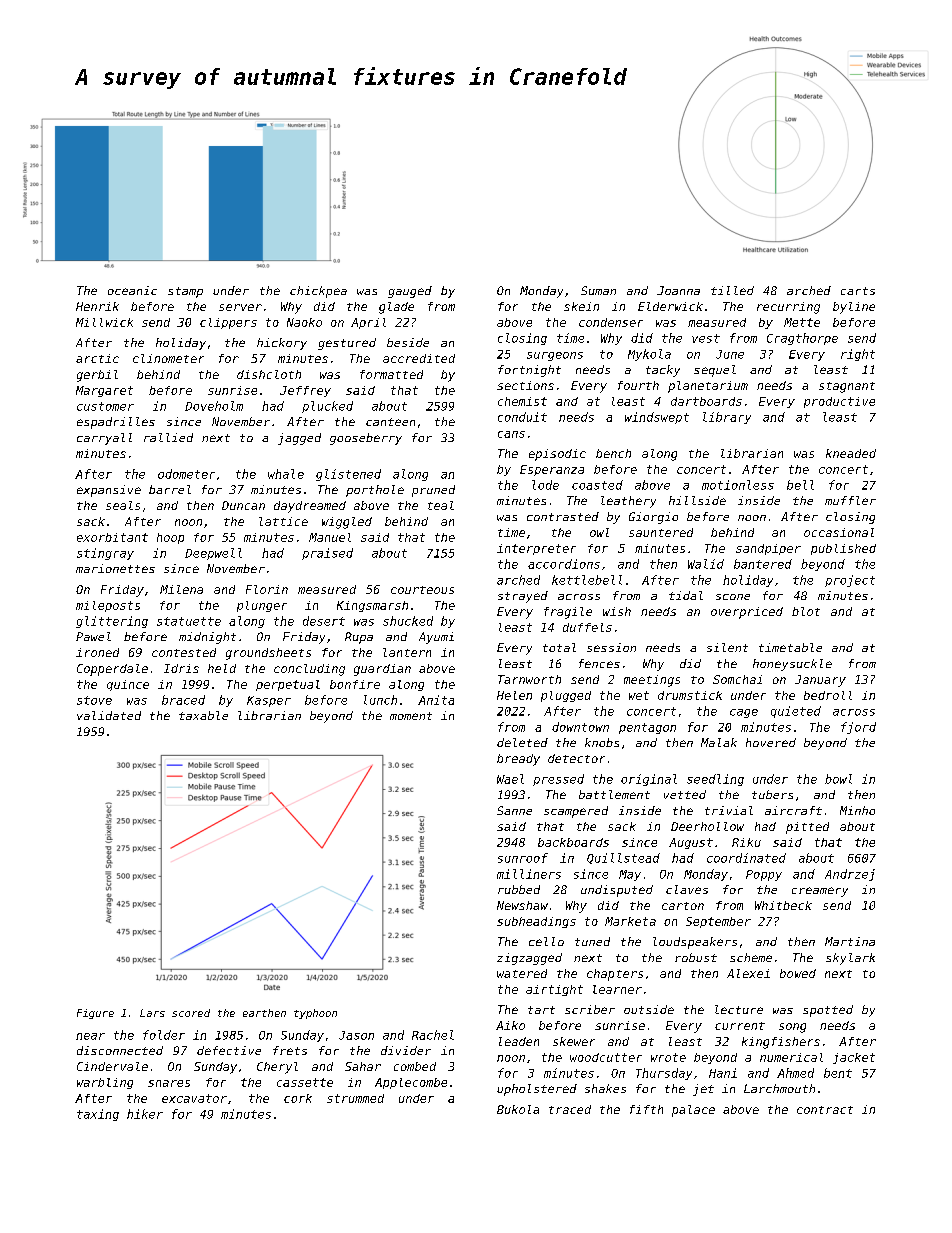  What do you see at coordinates (123, 505) in the image?
I see `seals` at bounding box center [123, 505].
